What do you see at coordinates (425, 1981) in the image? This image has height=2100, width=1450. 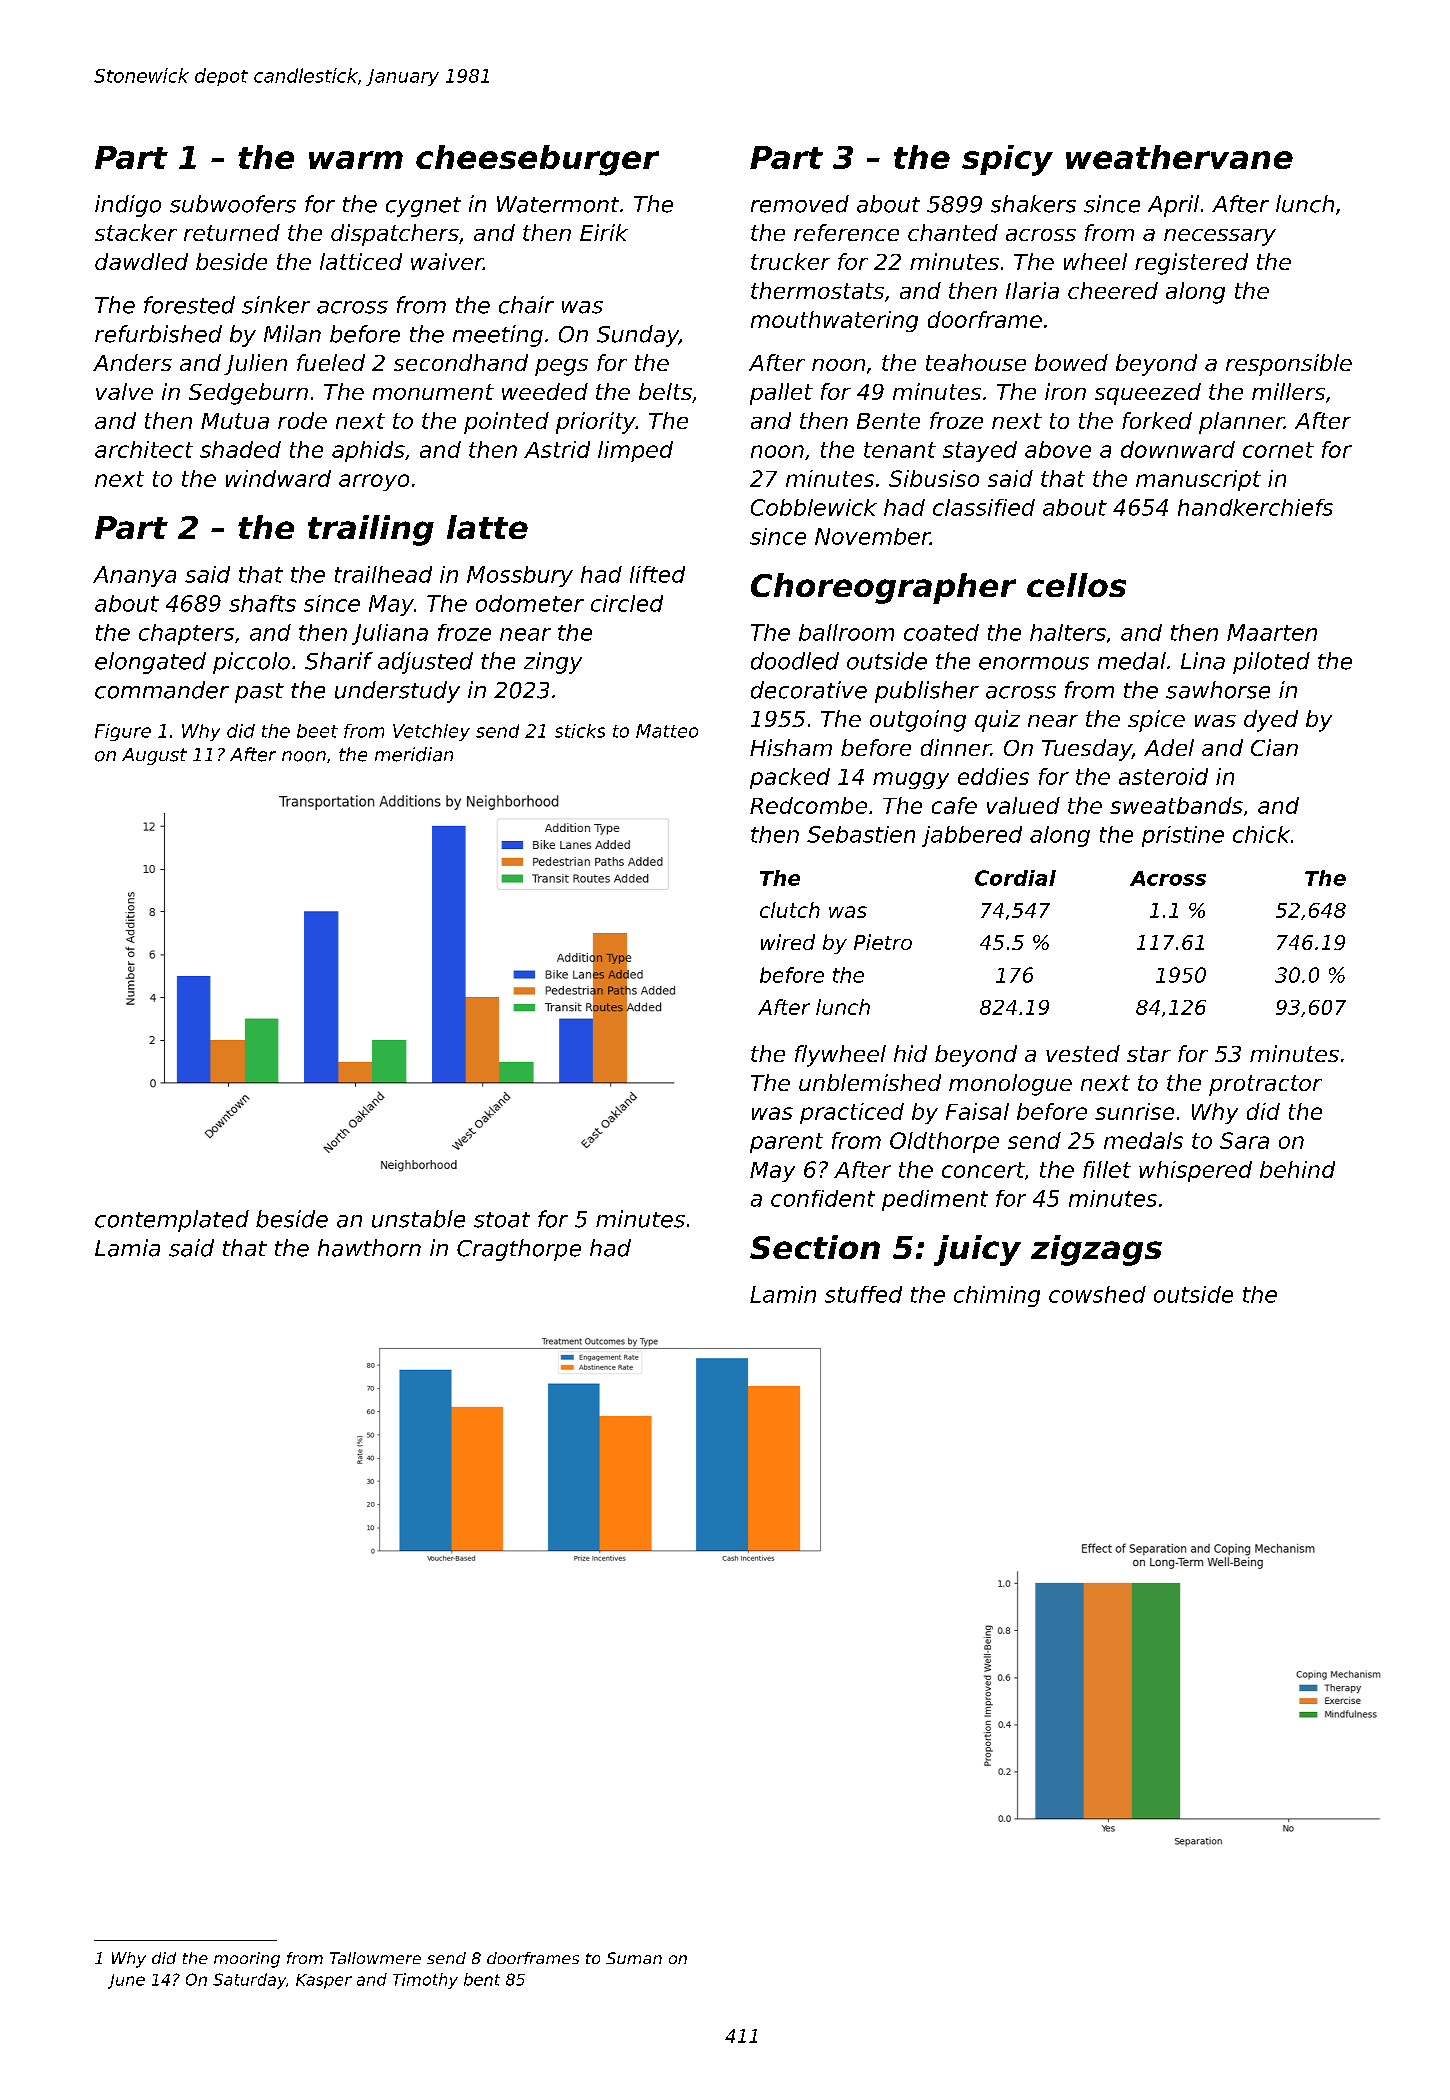 I see `Timothy` at bounding box center [425, 1981].
